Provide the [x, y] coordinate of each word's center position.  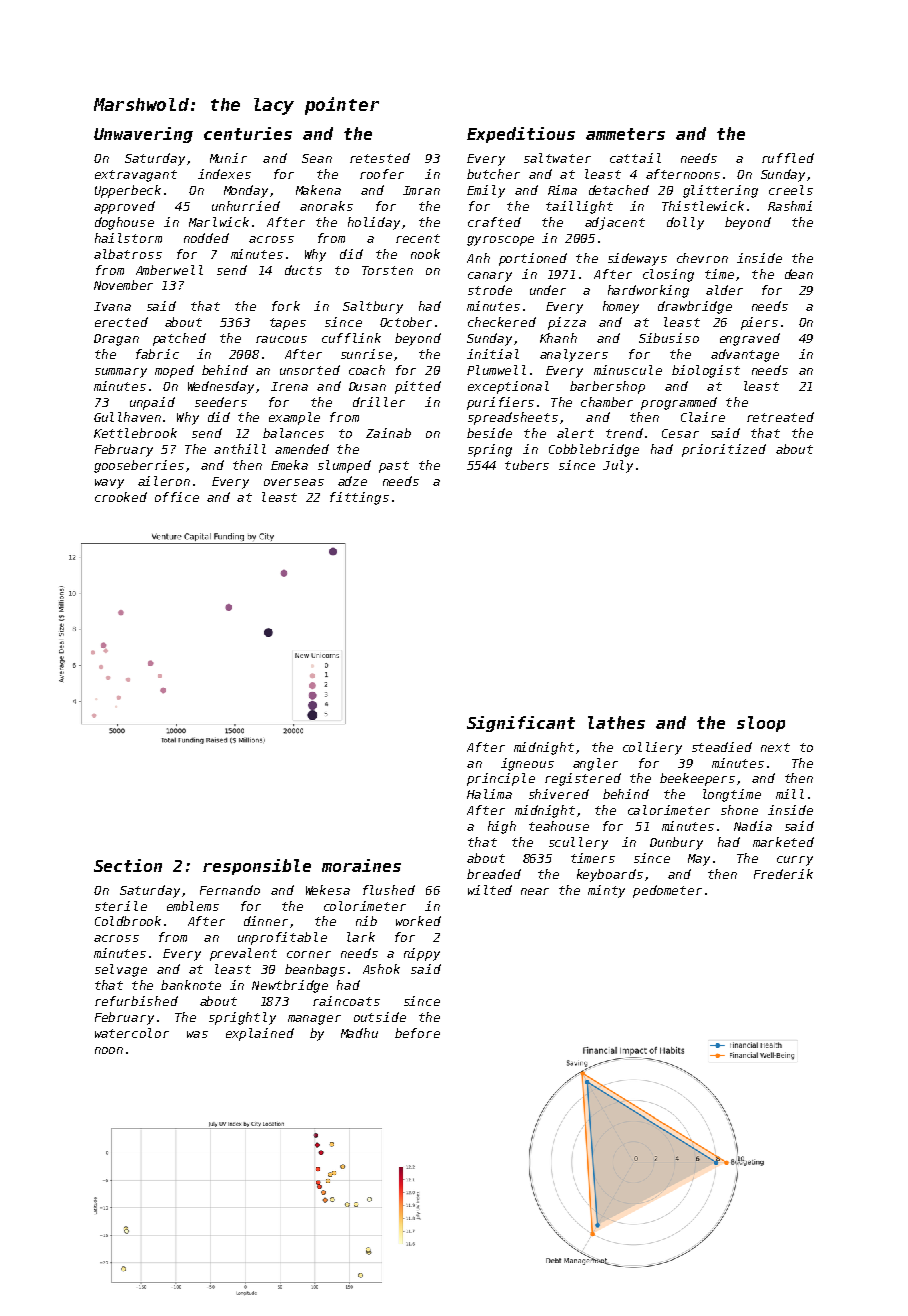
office [177, 497]
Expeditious [521, 135]
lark [361, 937]
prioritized [724, 450]
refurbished [136, 1001]
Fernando [230, 890]
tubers [527, 465]
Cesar [680, 433]
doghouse [124, 223]
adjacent [615, 223]
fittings [359, 498]
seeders [221, 402]
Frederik [783, 874]
